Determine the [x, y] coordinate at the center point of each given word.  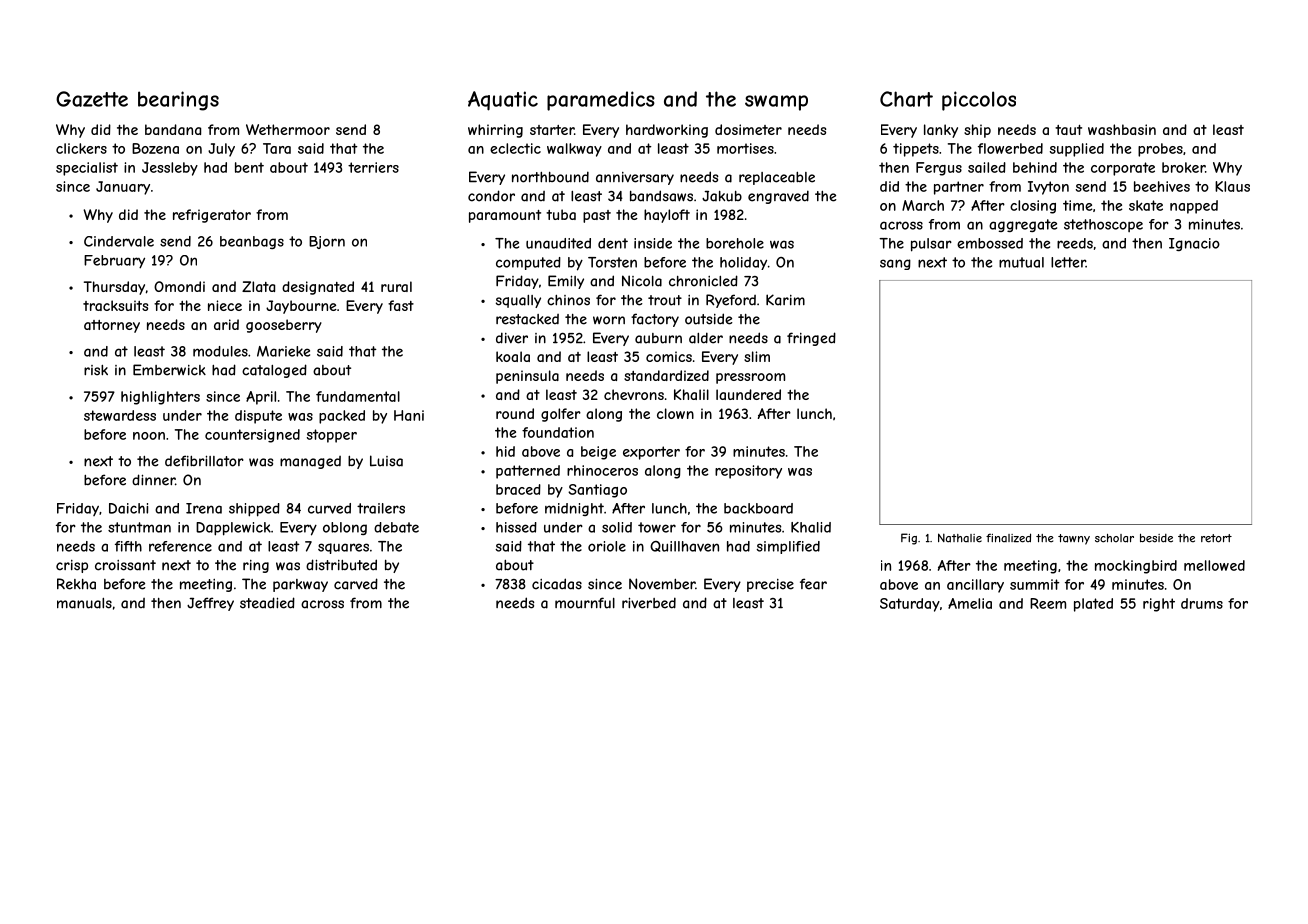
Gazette [92, 99]
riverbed [649, 603]
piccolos [979, 101]
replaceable [777, 178]
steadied [267, 603]
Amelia [970, 603]
